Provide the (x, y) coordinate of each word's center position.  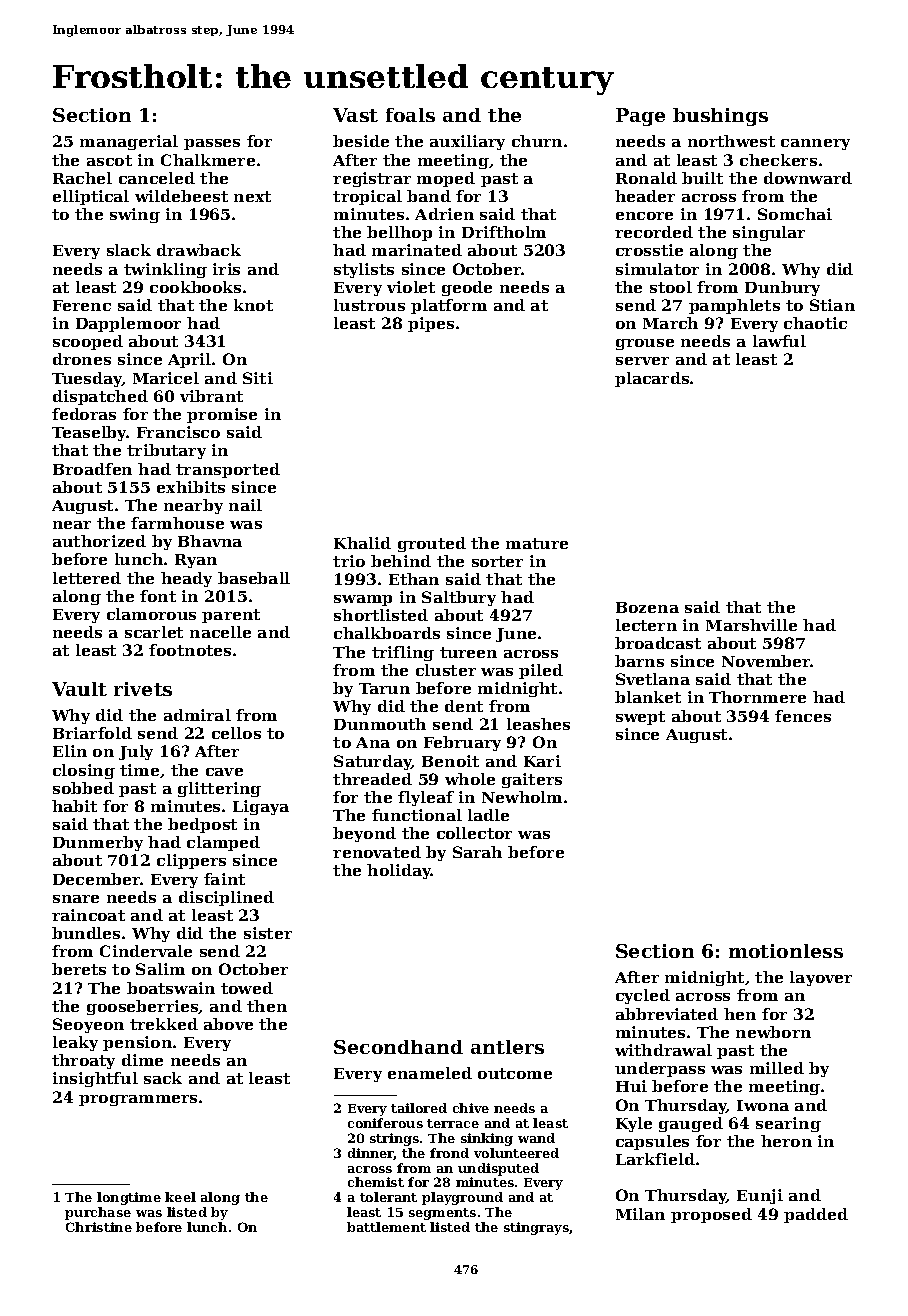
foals (410, 115)
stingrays (536, 1228)
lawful (779, 341)
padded (816, 1215)
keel (180, 1197)
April (189, 360)
